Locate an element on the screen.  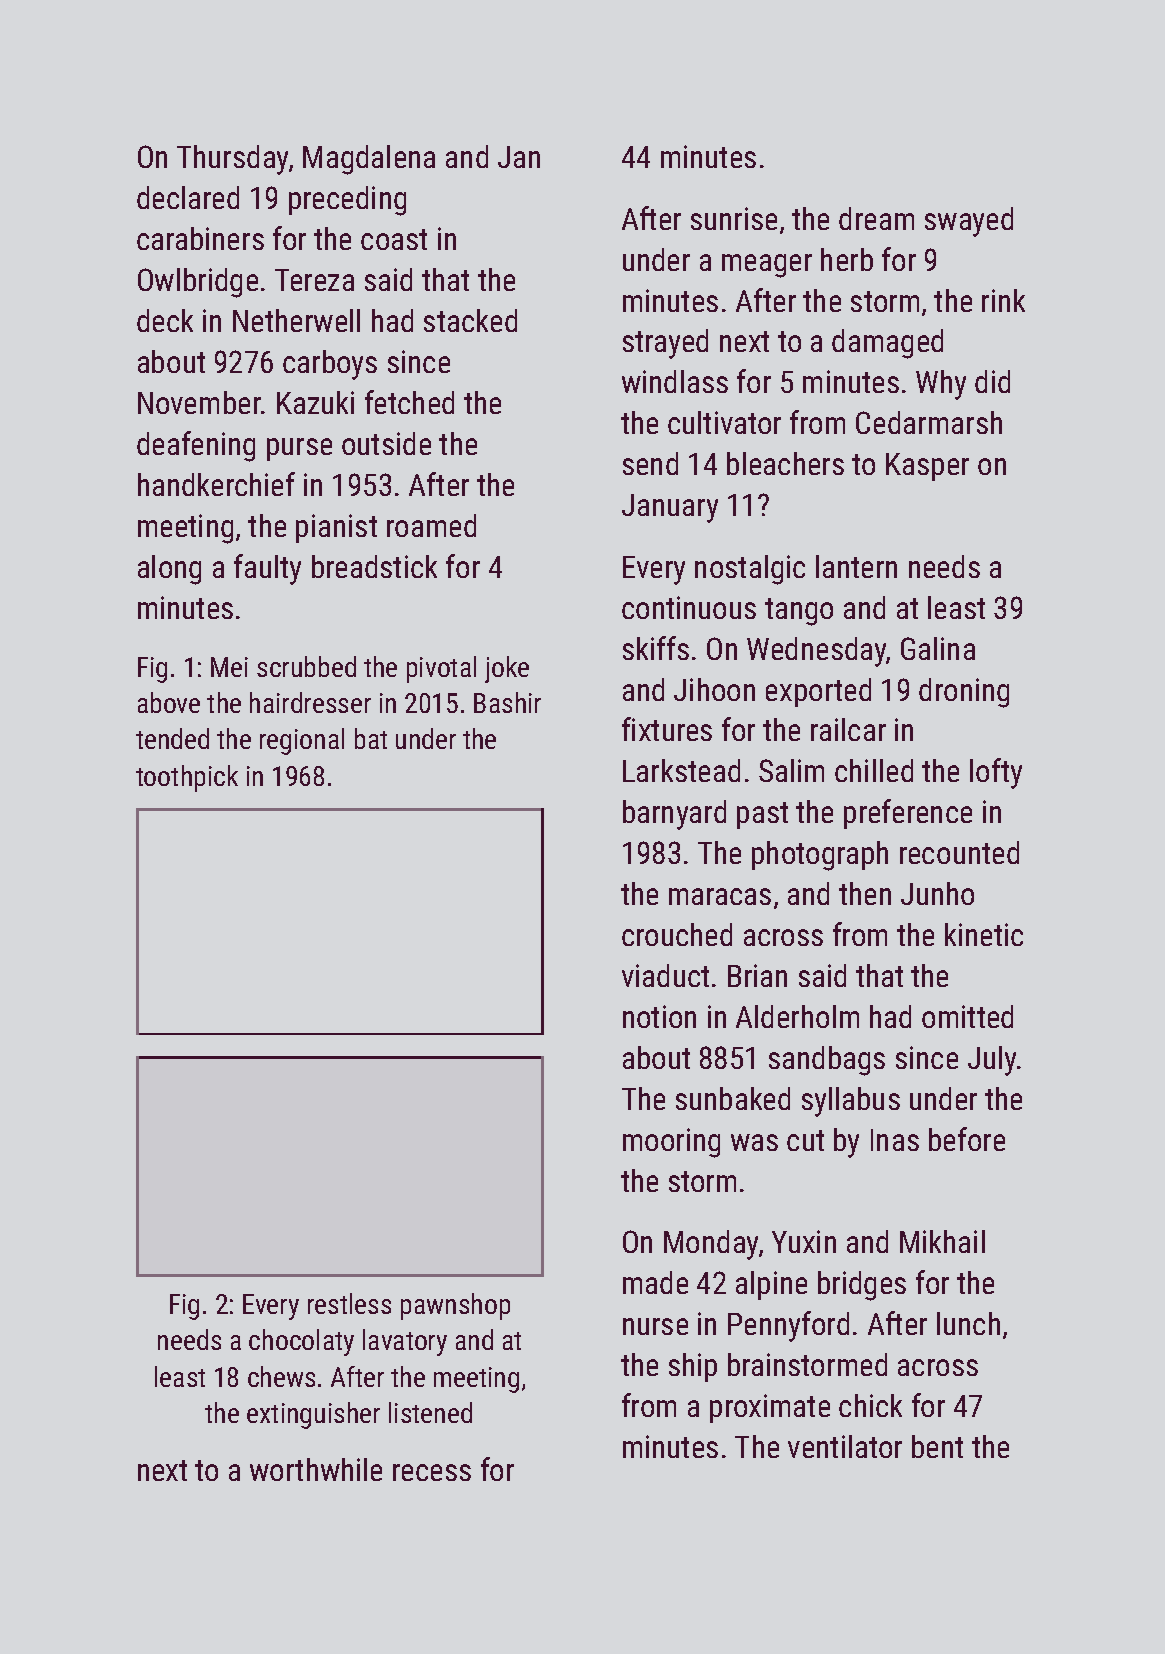
swayed is located at coordinates (969, 222).
